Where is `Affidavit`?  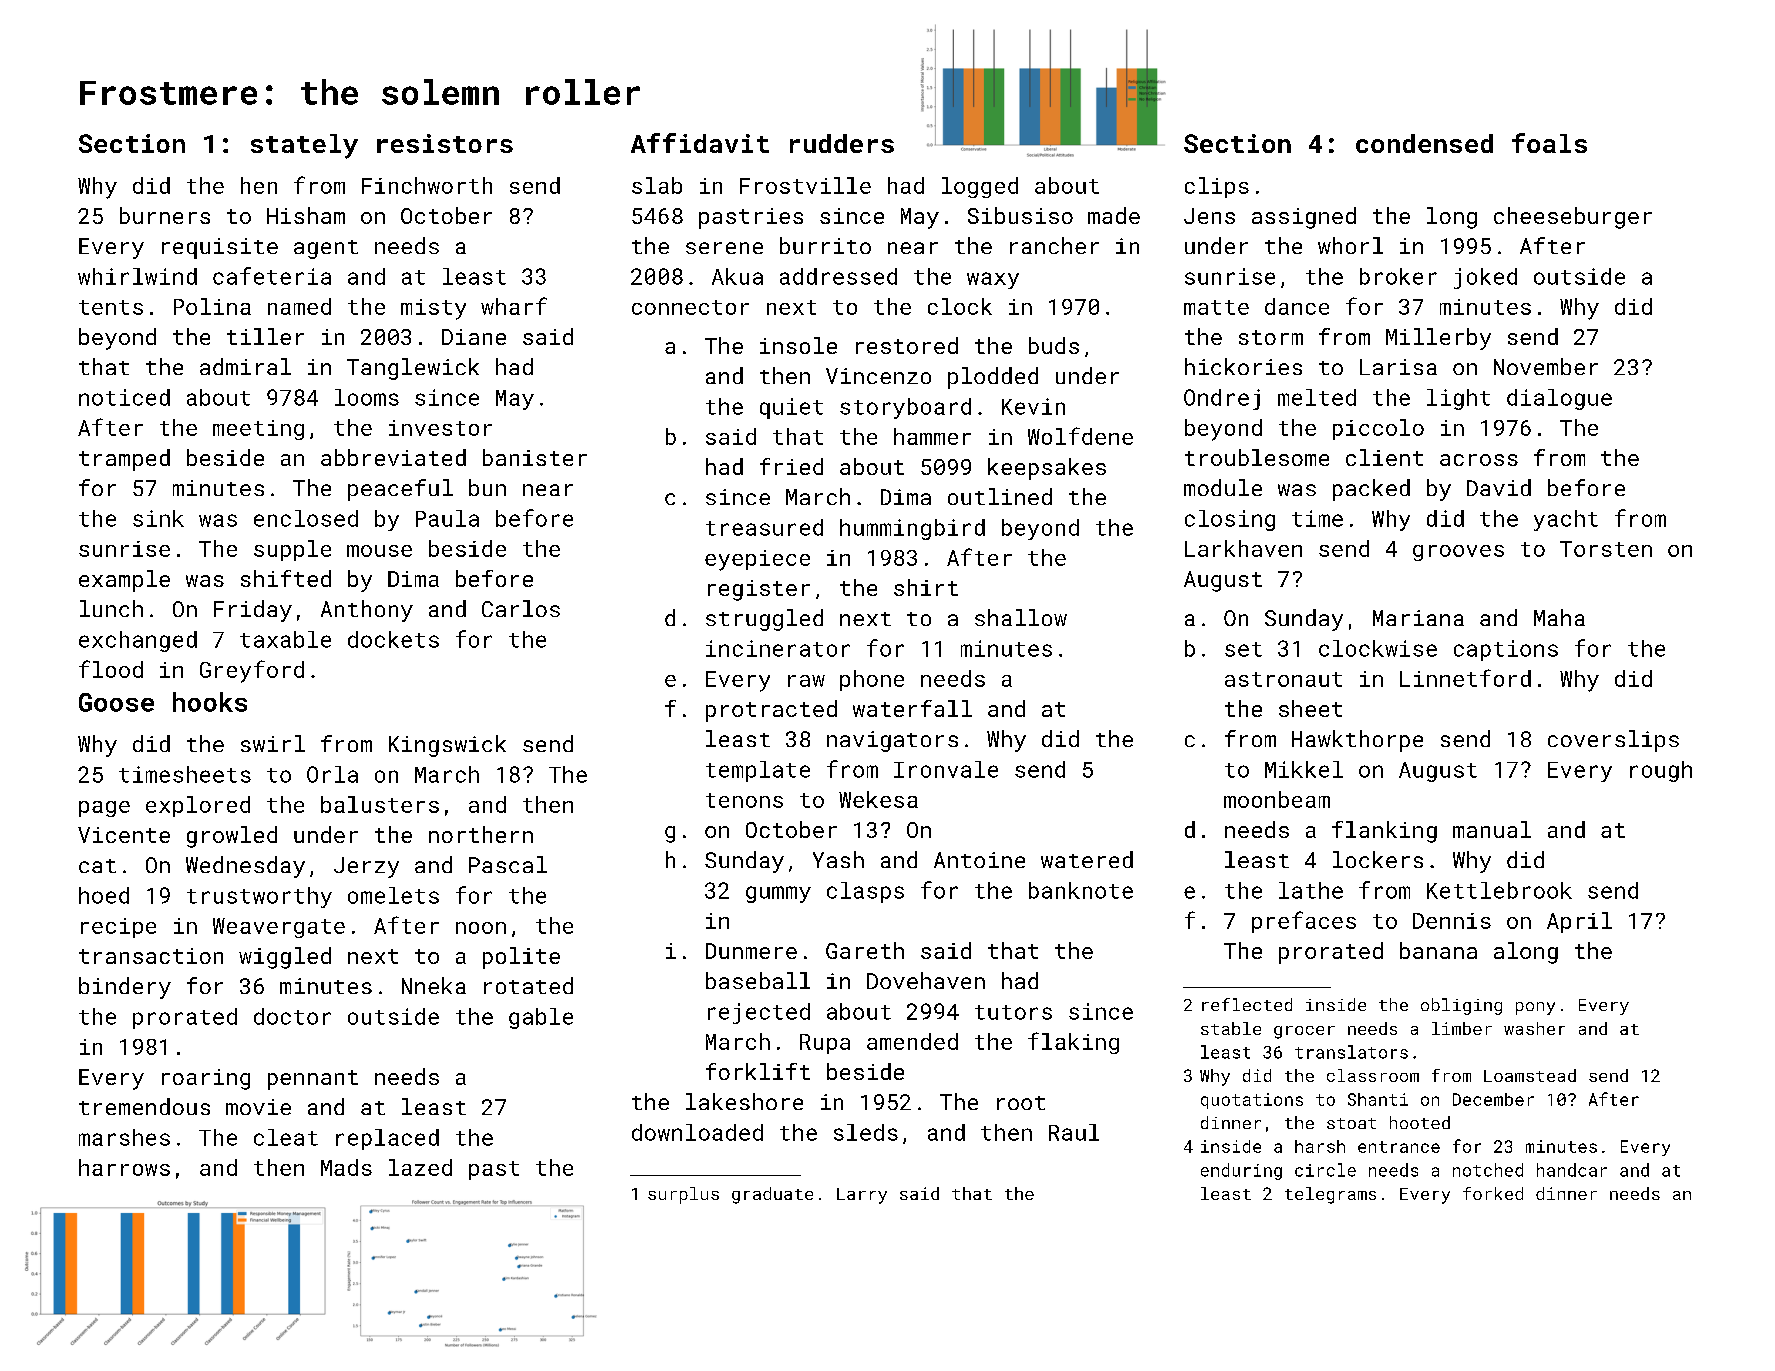 Affidavit is located at coordinates (700, 143).
